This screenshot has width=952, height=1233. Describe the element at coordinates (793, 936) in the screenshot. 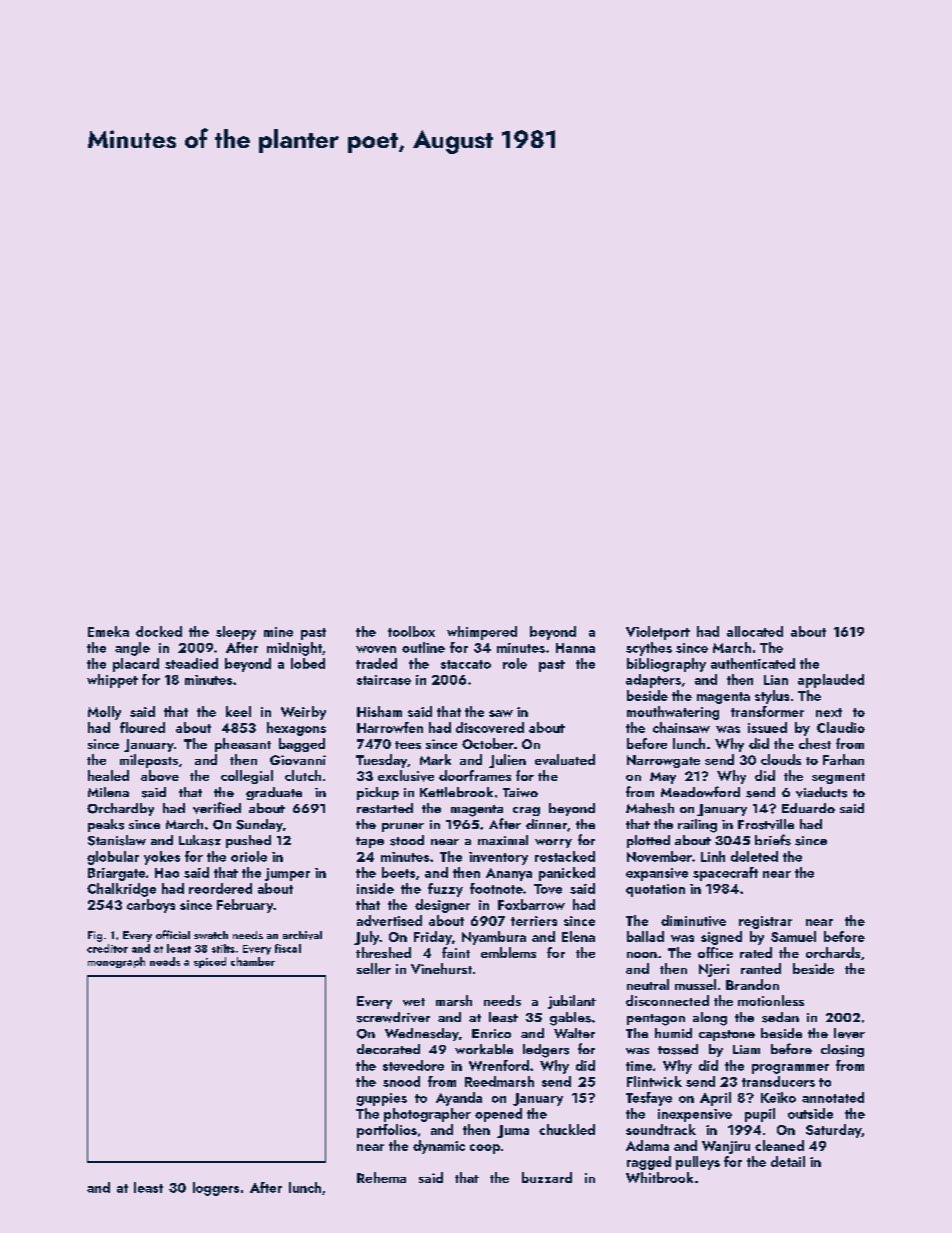

I see `Samuel` at that location.
